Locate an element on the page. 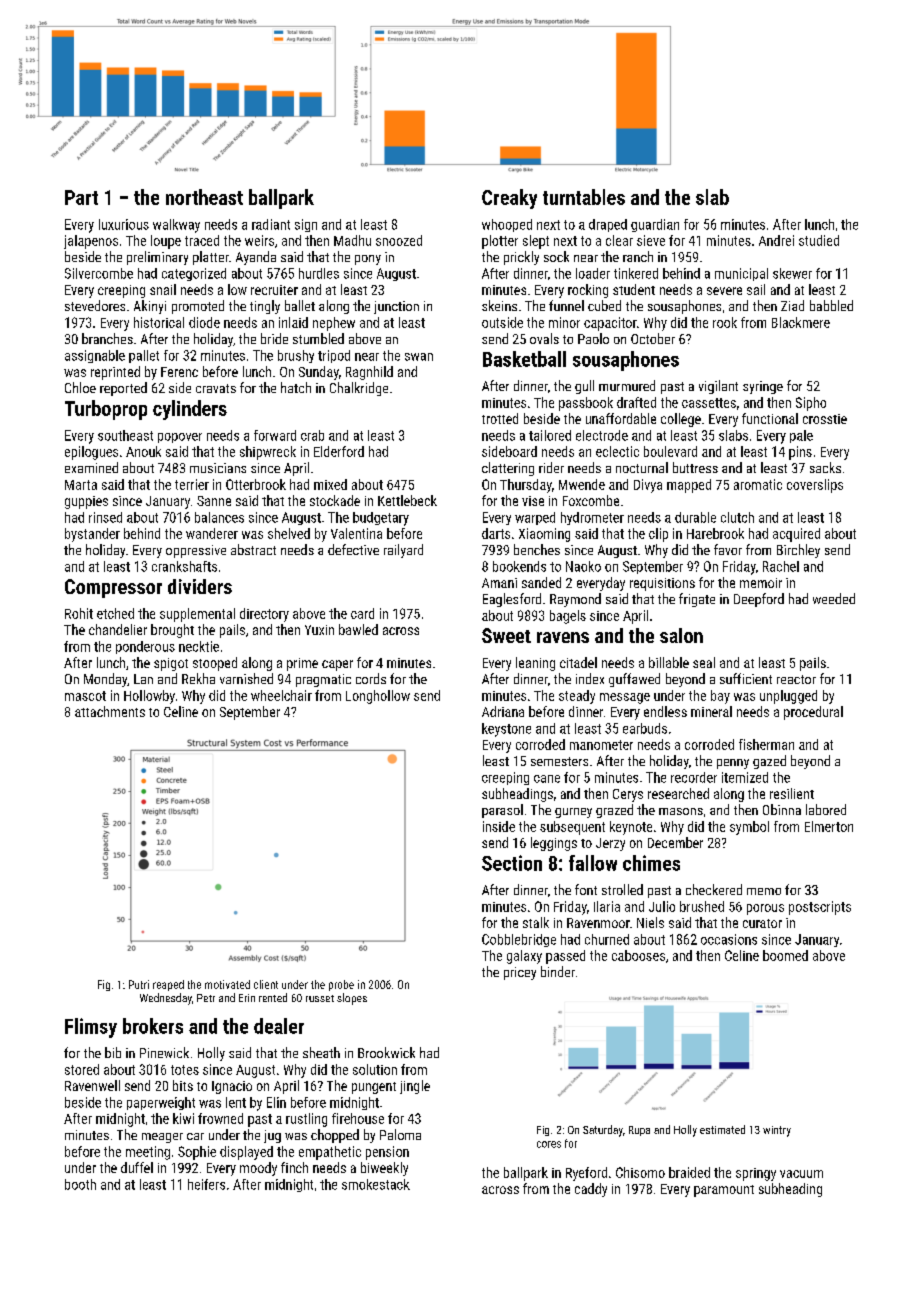 The width and height of the page is (924, 1308). pension is located at coordinates (387, 1153).
